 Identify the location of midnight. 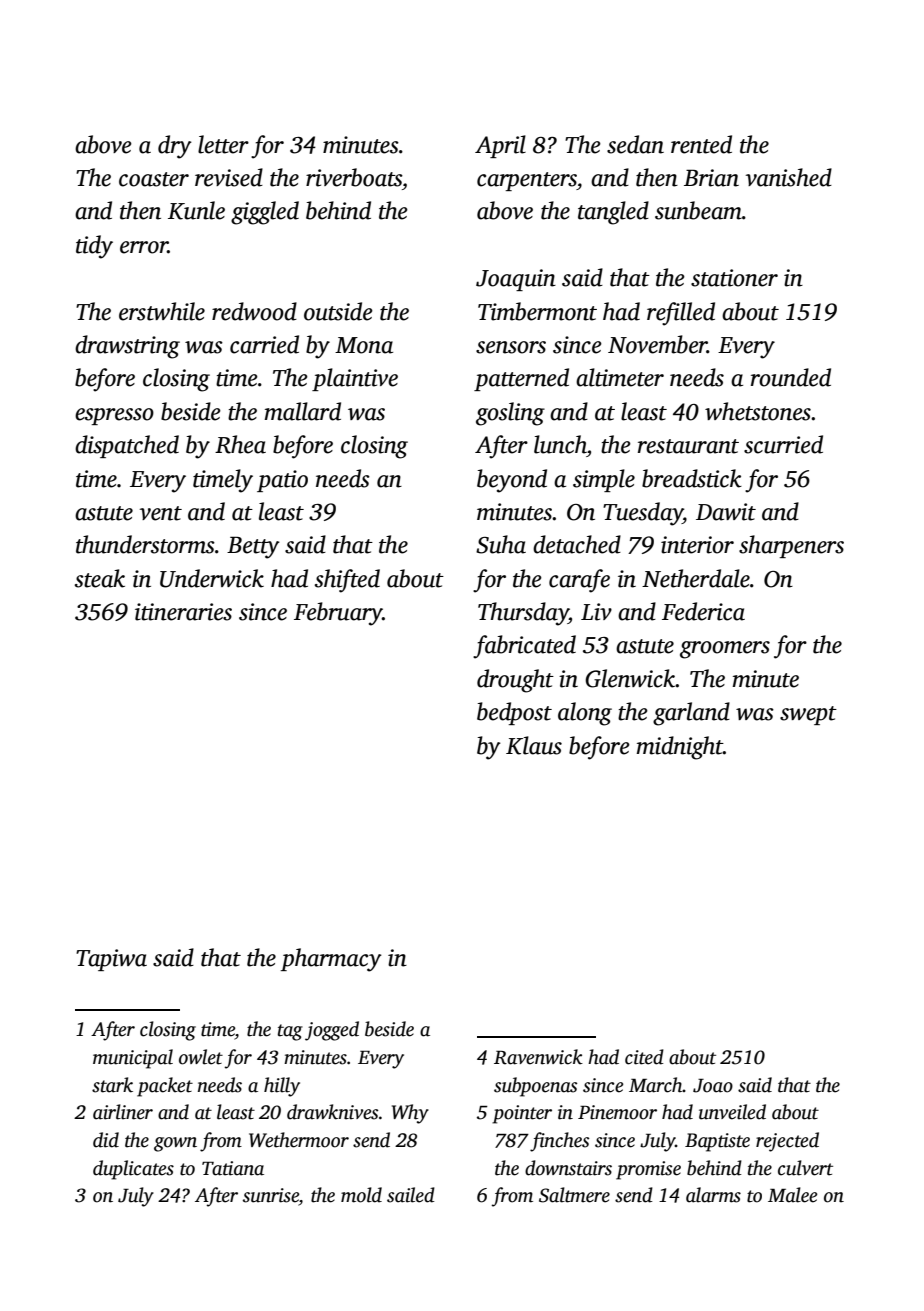
(680, 748).
